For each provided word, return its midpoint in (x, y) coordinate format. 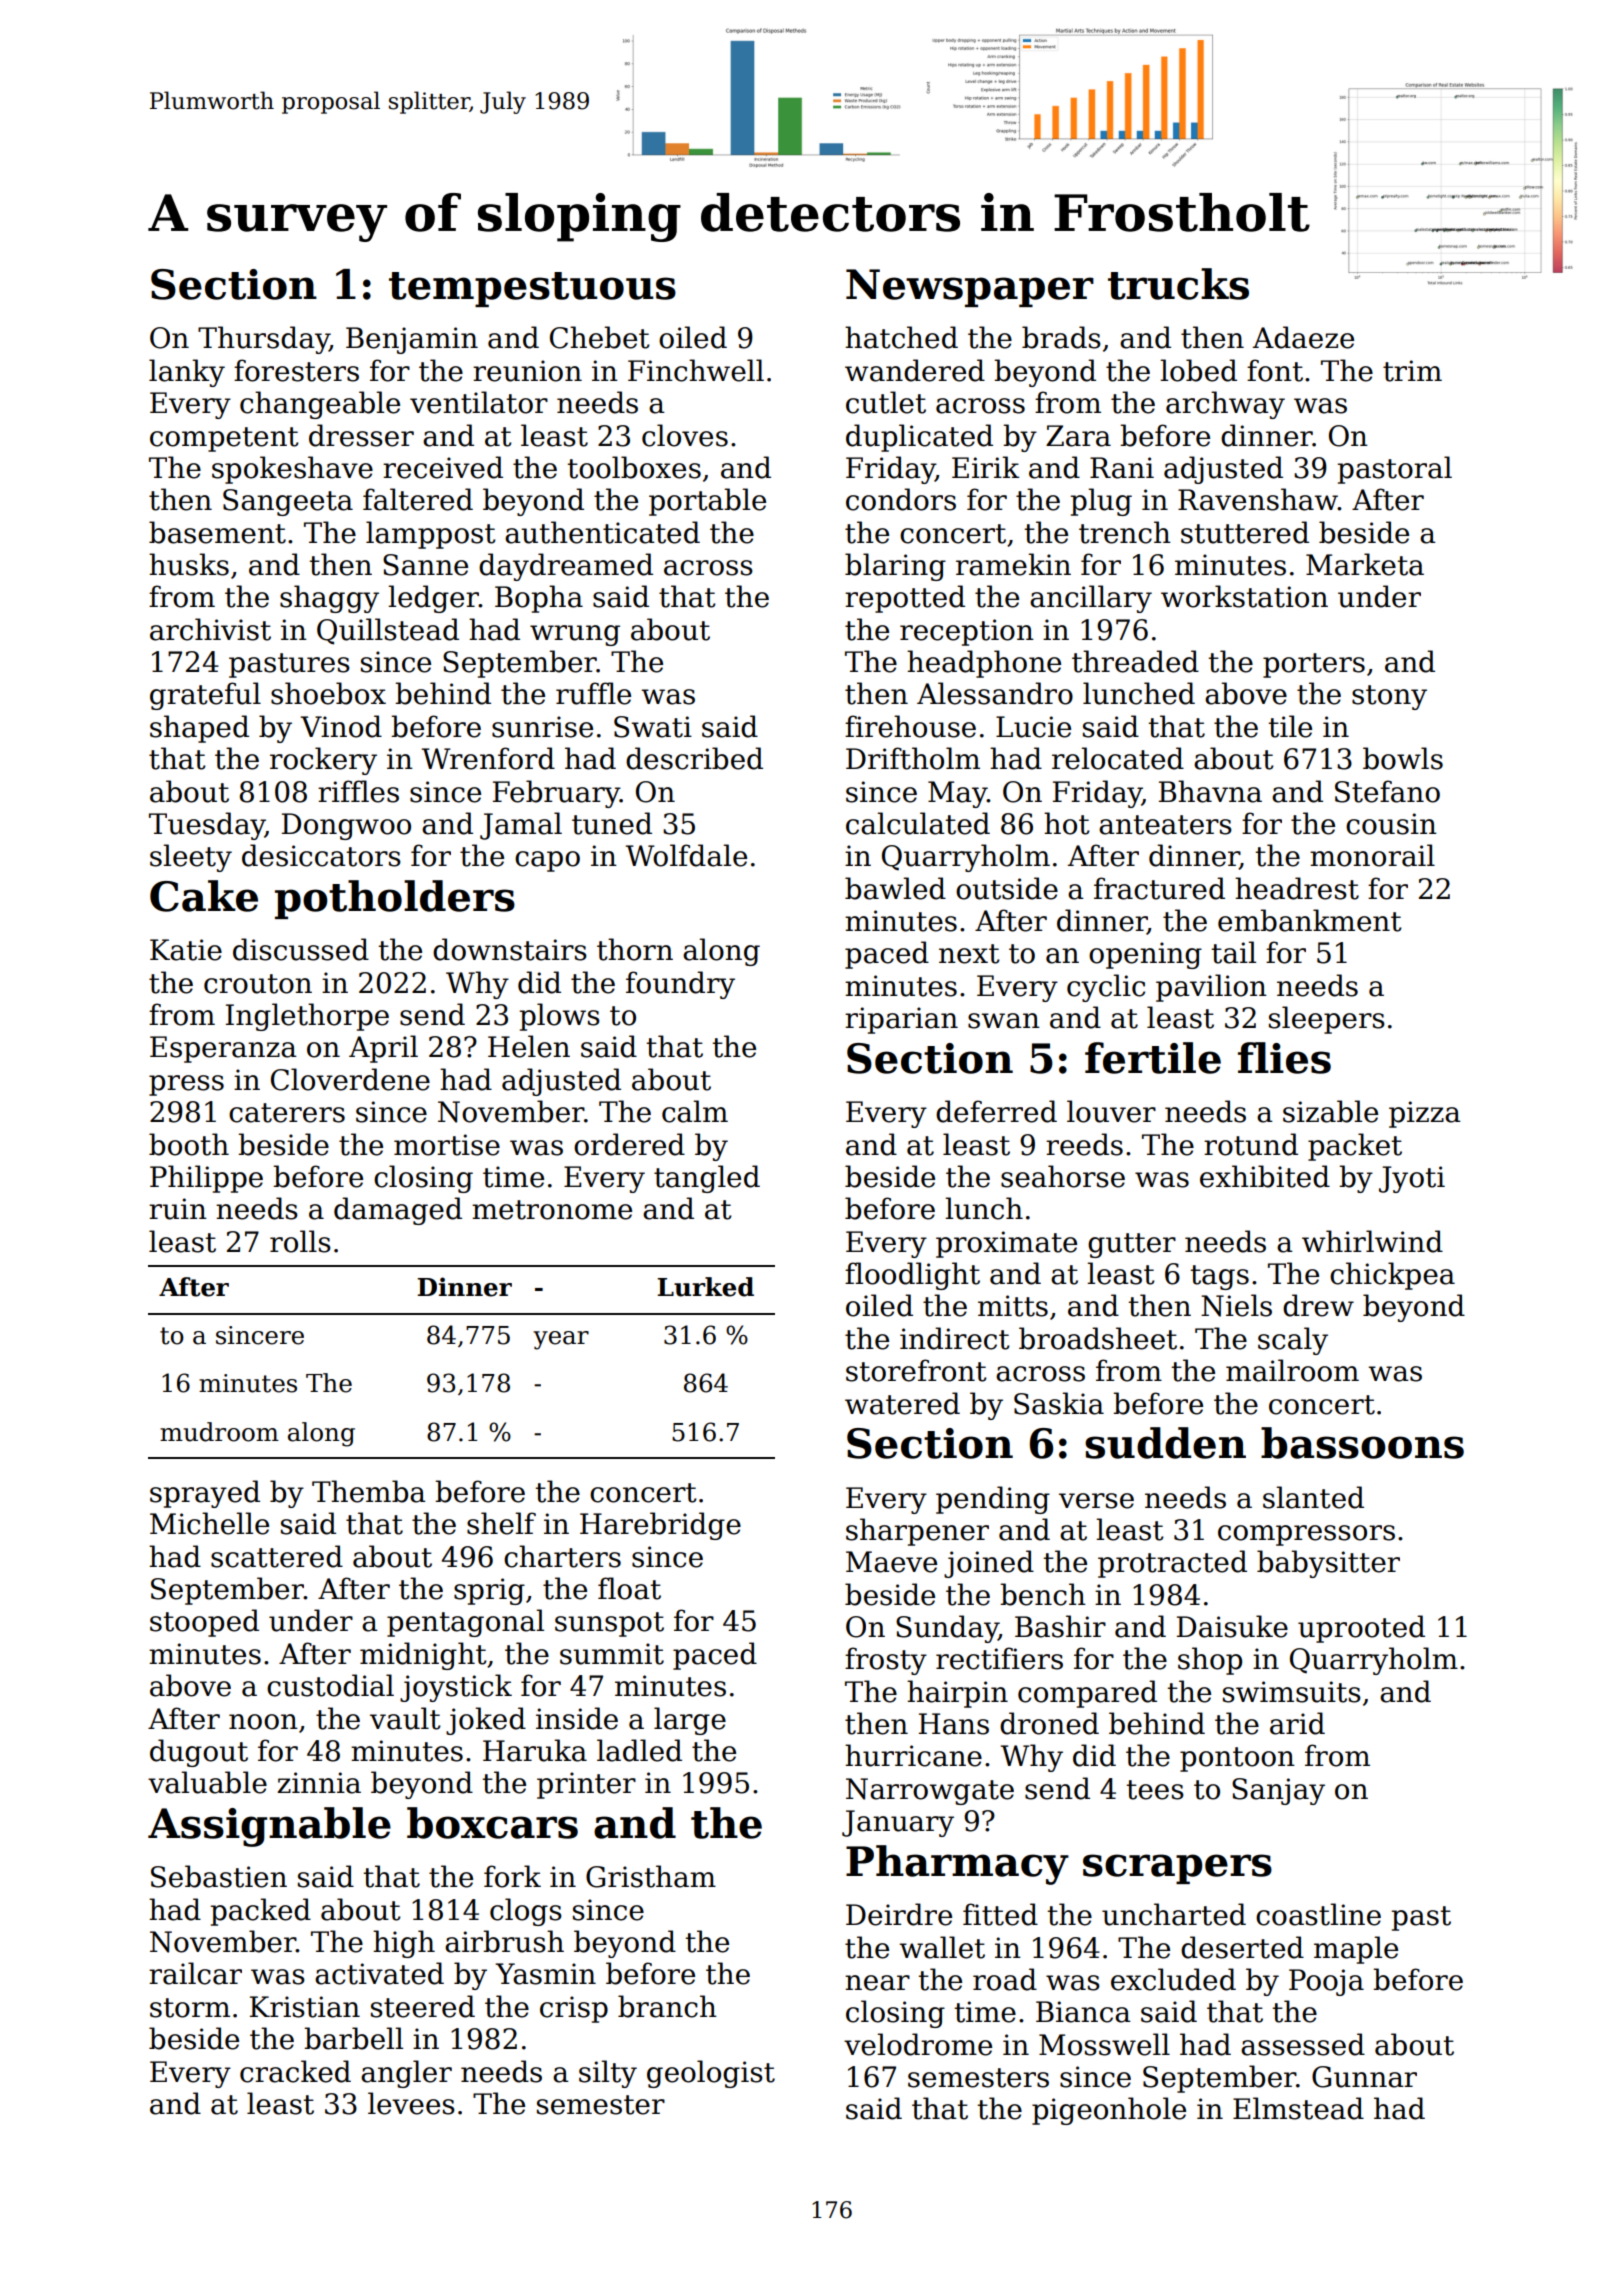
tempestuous (532, 289)
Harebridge (660, 1526)
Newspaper (970, 288)
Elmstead (1298, 2108)
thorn (635, 949)
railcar (195, 1973)
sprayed (205, 1494)
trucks (1178, 284)
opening (1145, 955)
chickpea (1392, 1276)
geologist (711, 2074)
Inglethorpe (307, 1017)
